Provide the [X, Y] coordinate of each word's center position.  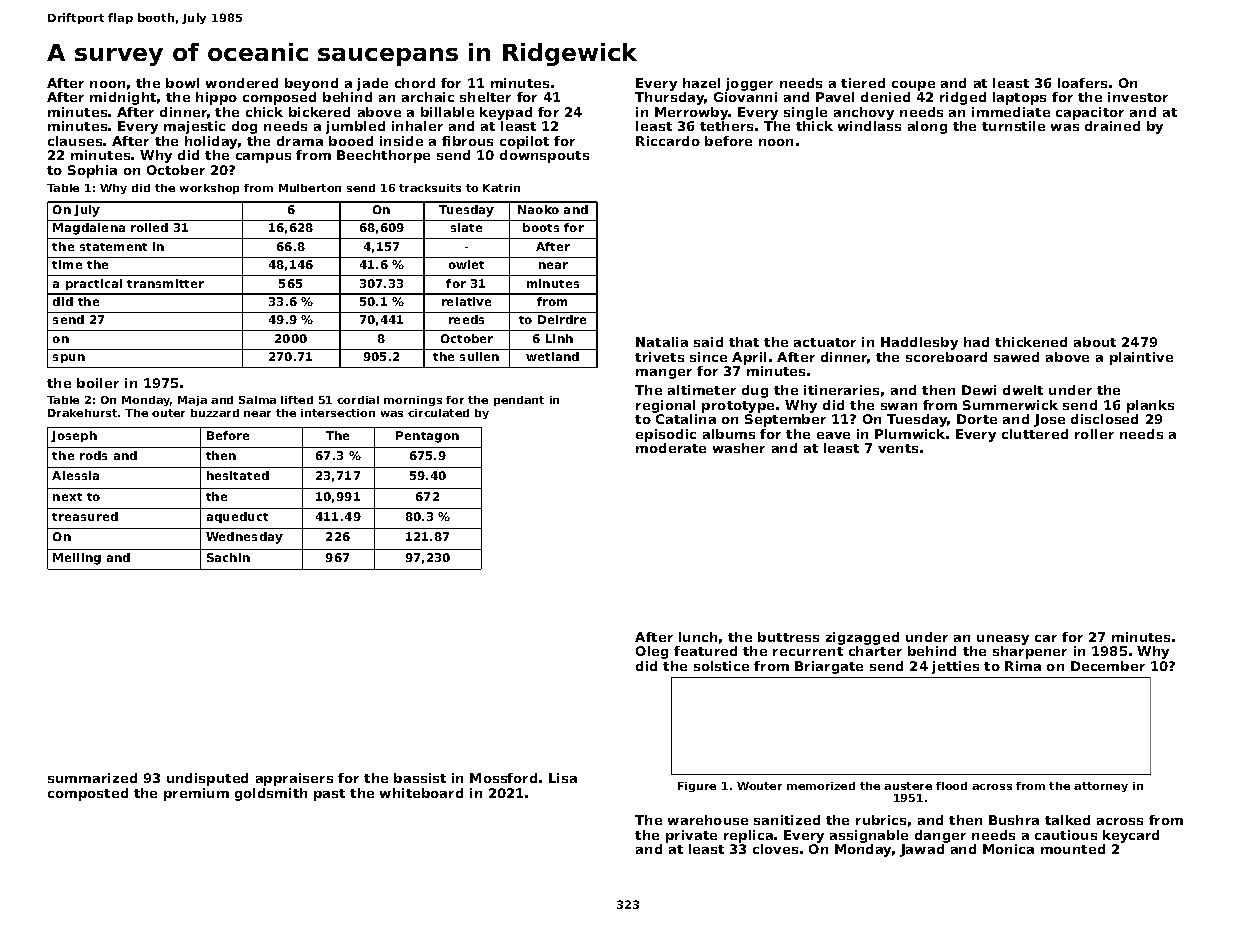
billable [447, 112]
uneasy [1003, 640]
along [927, 127]
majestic [194, 127]
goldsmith [271, 794]
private [691, 836]
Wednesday [244, 538]
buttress [788, 637]
